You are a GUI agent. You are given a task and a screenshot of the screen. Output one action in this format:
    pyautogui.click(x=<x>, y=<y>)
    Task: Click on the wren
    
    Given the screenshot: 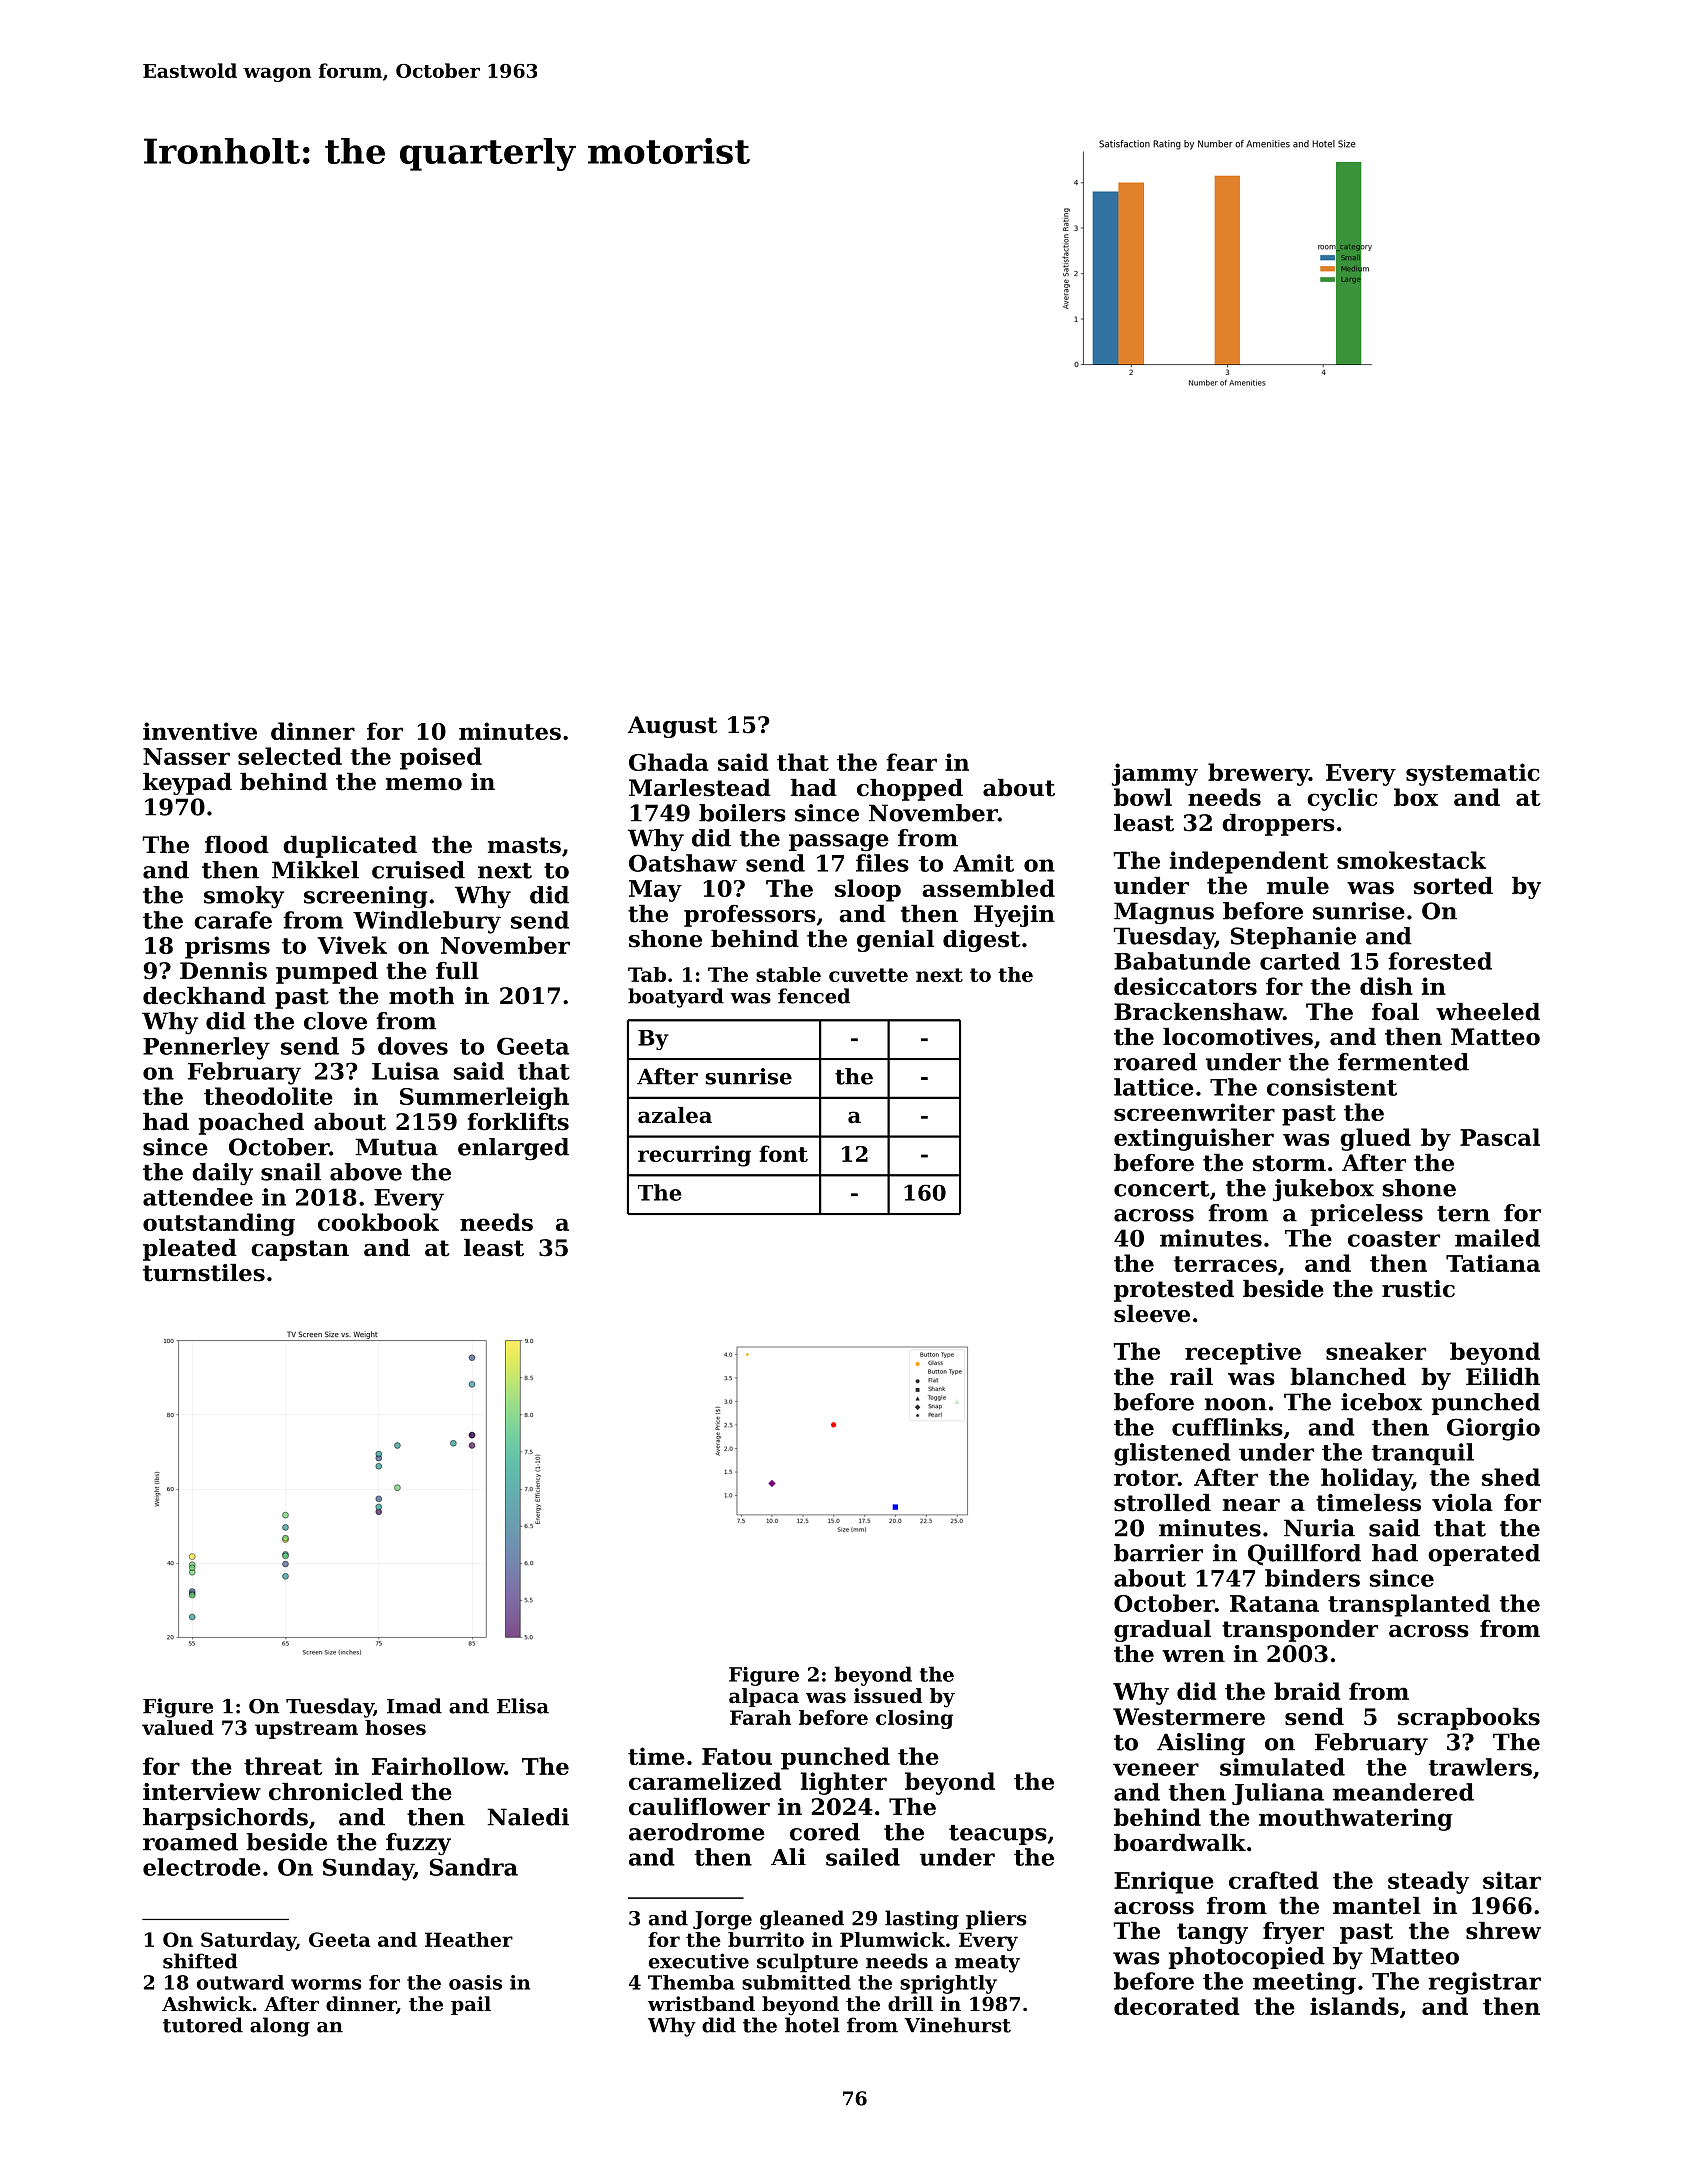 What is the action you would take?
    pyautogui.click(x=1193, y=1656)
